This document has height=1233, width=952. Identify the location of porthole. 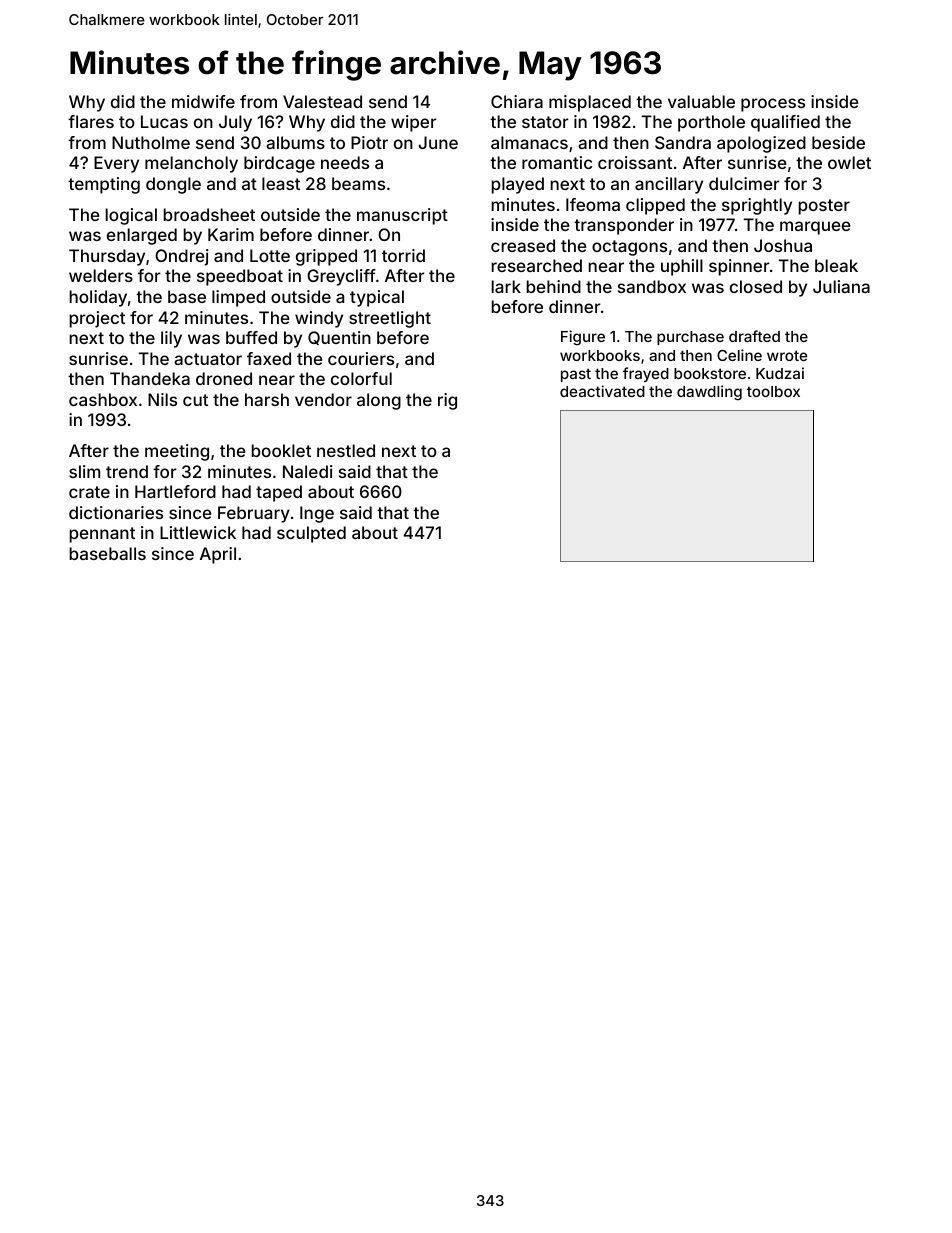
(711, 123).
